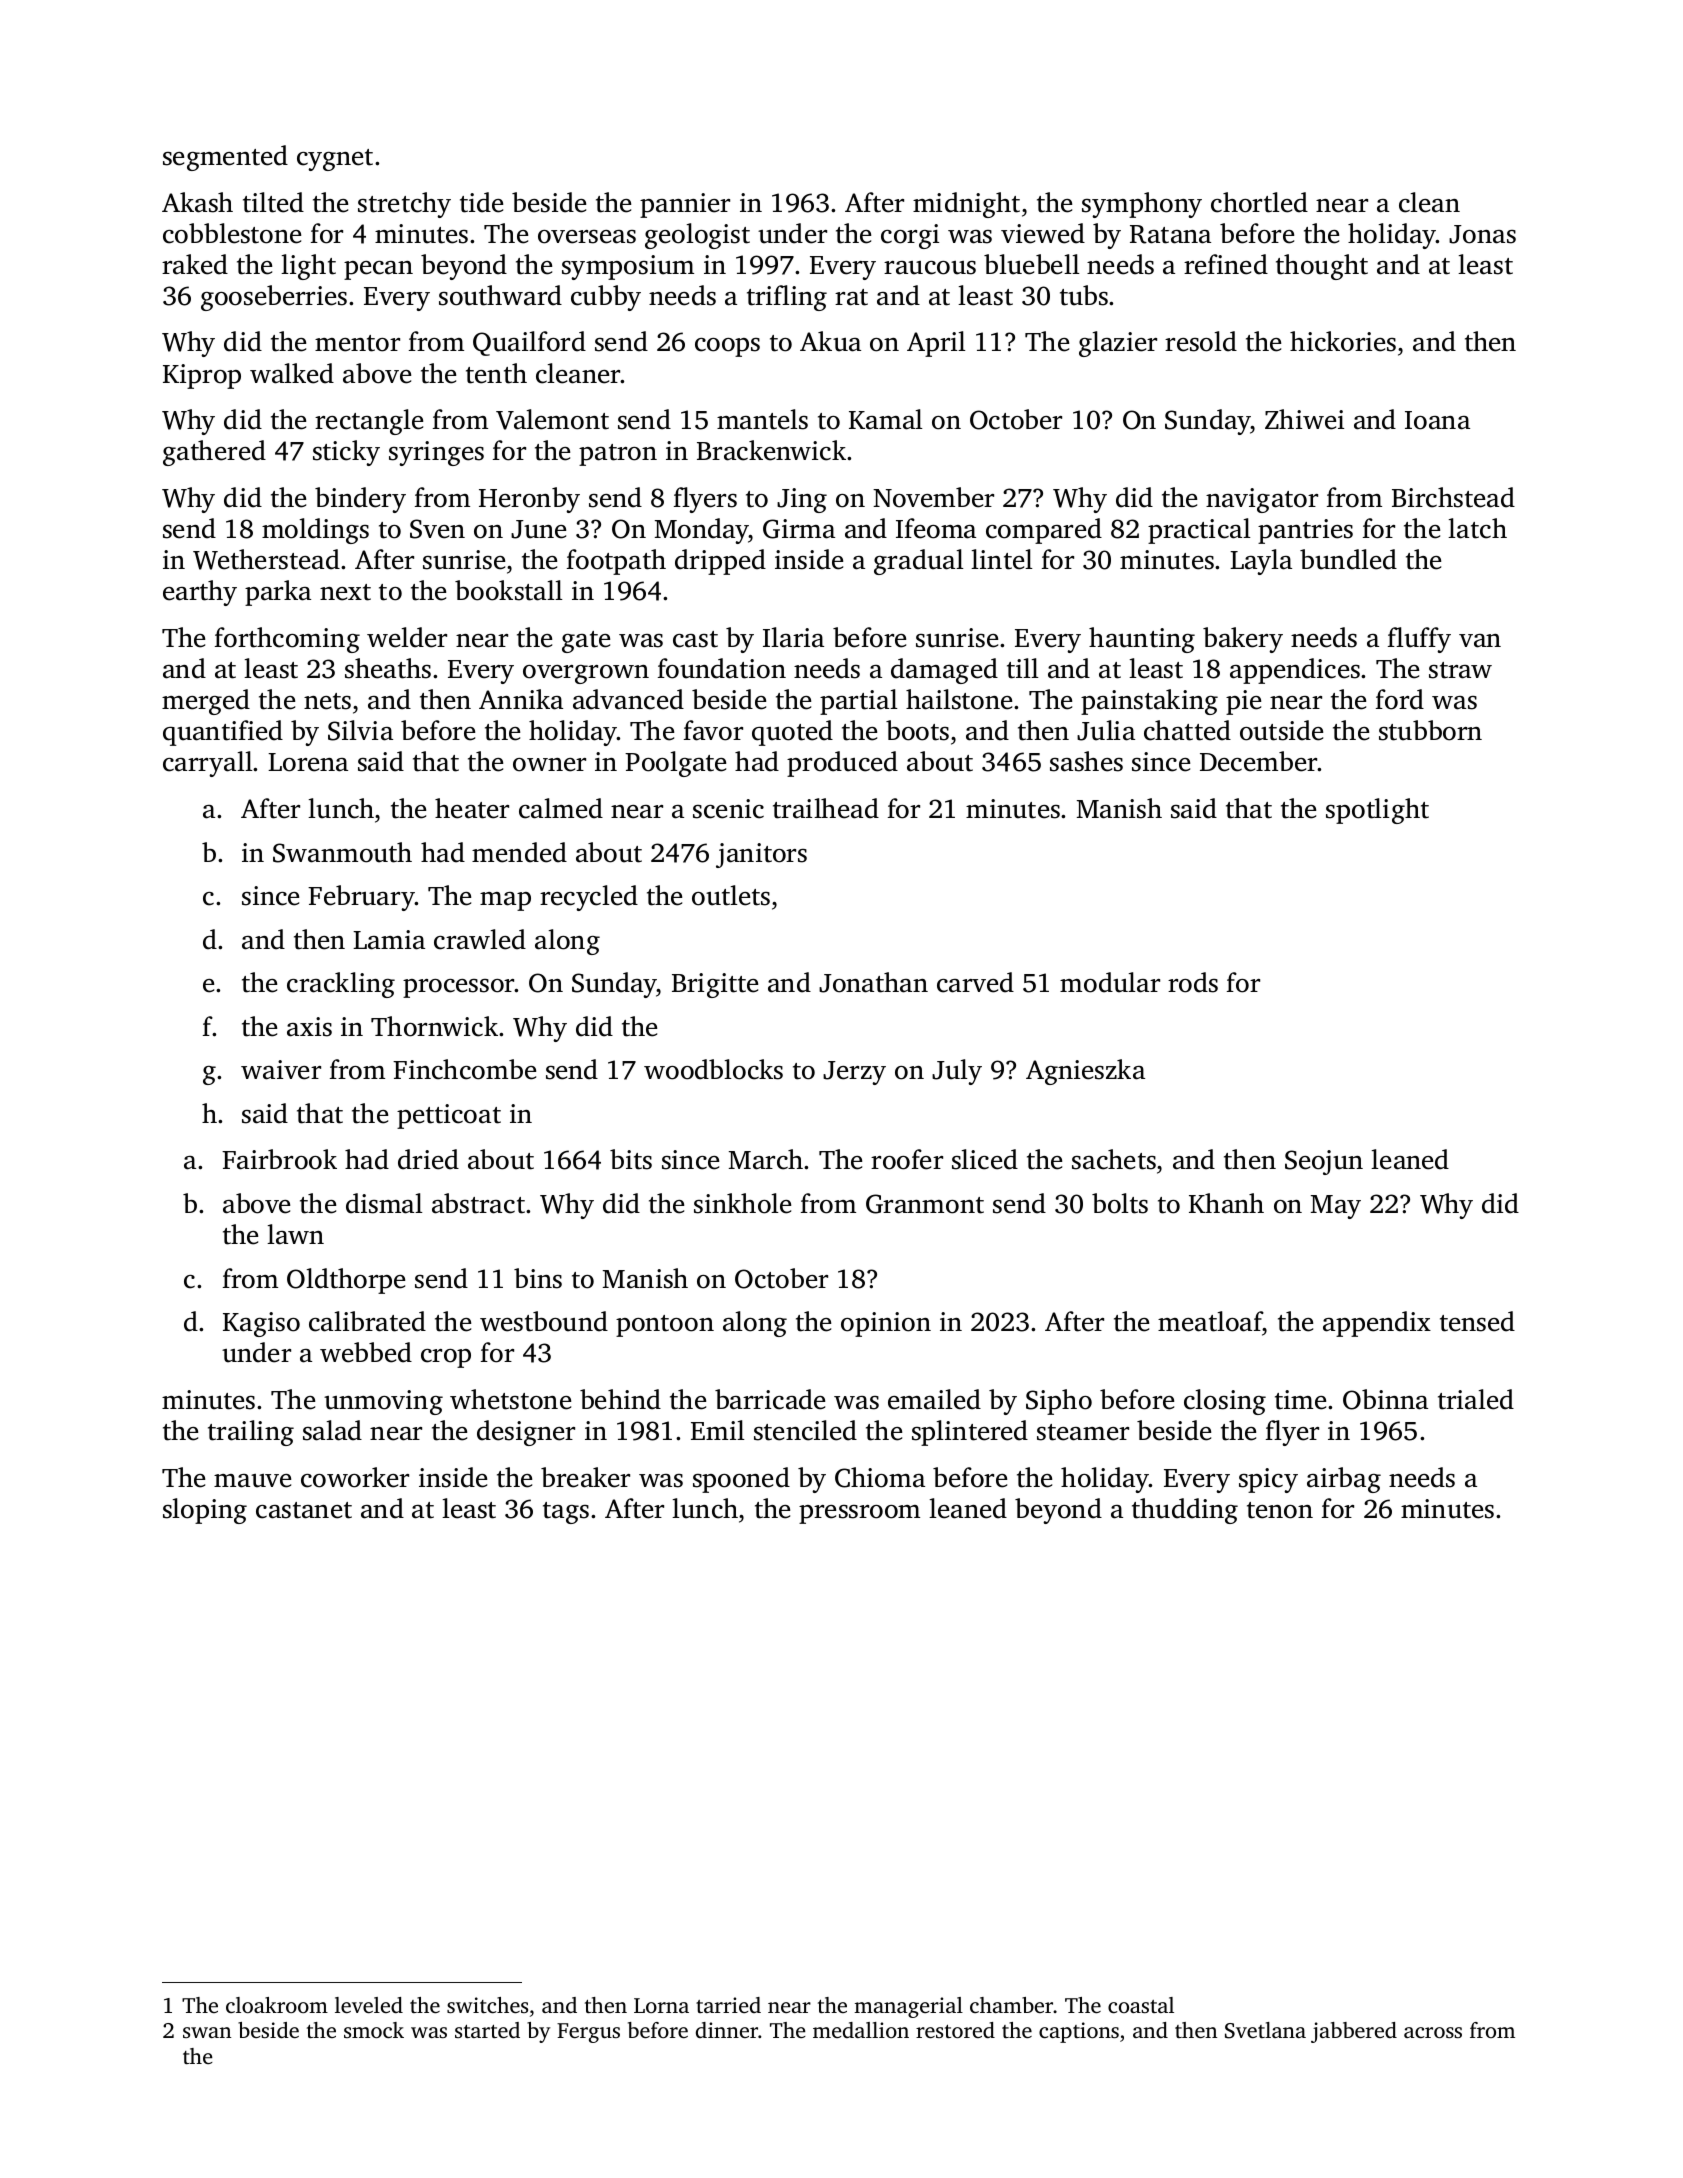 This screenshot has width=1683, height=2178. Describe the element at coordinates (802, 500) in the screenshot. I see `Jing` at that location.
